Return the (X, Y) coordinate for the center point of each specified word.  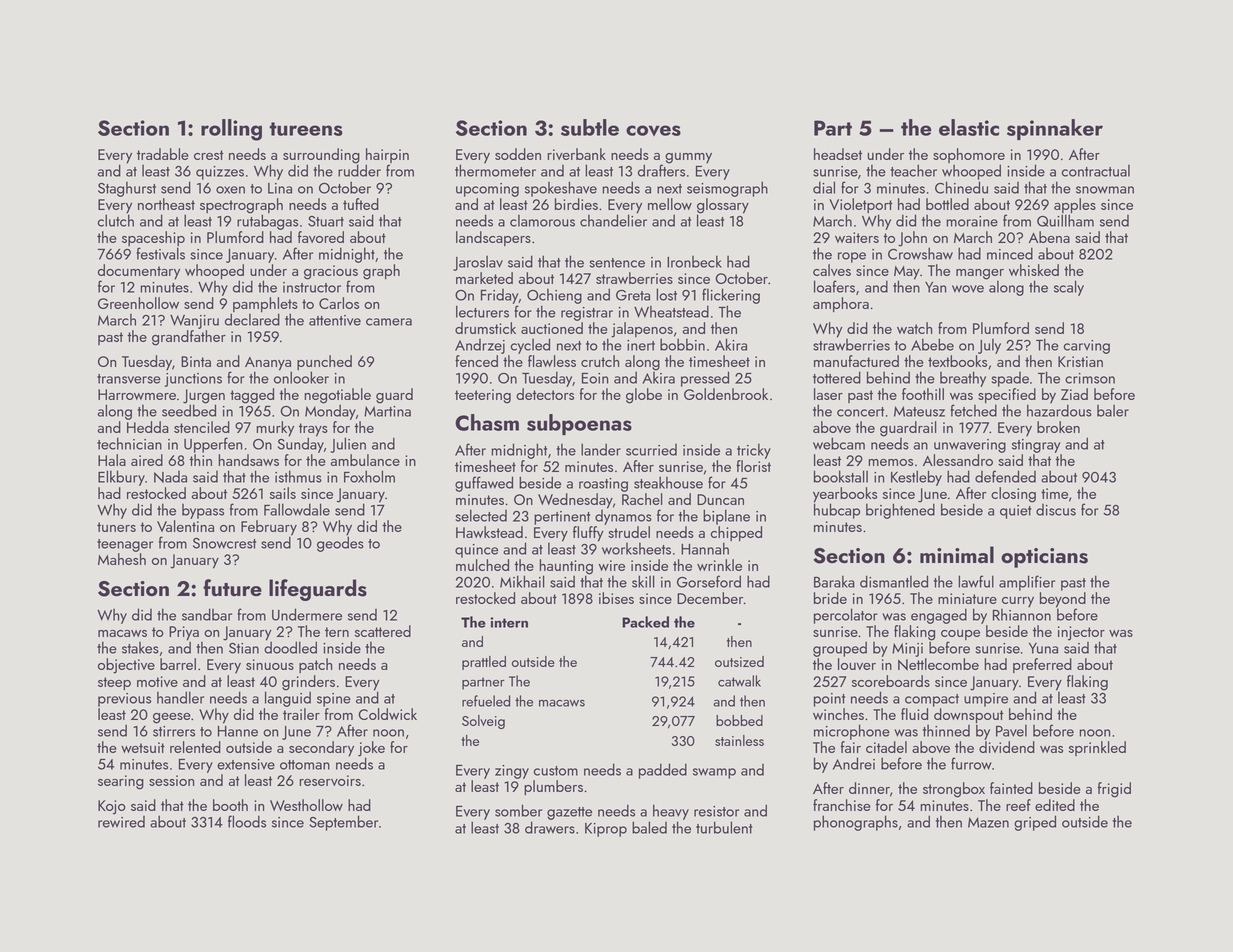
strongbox (954, 790)
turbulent (724, 827)
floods (247, 821)
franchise (842, 805)
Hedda (148, 427)
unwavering (970, 446)
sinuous (270, 664)
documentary (139, 272)
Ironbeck (694, 261)
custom (555, 771)
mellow (670, 204)
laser (828, 394)
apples (1075, 205)
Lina (280, 188)
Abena (1049, 237)
